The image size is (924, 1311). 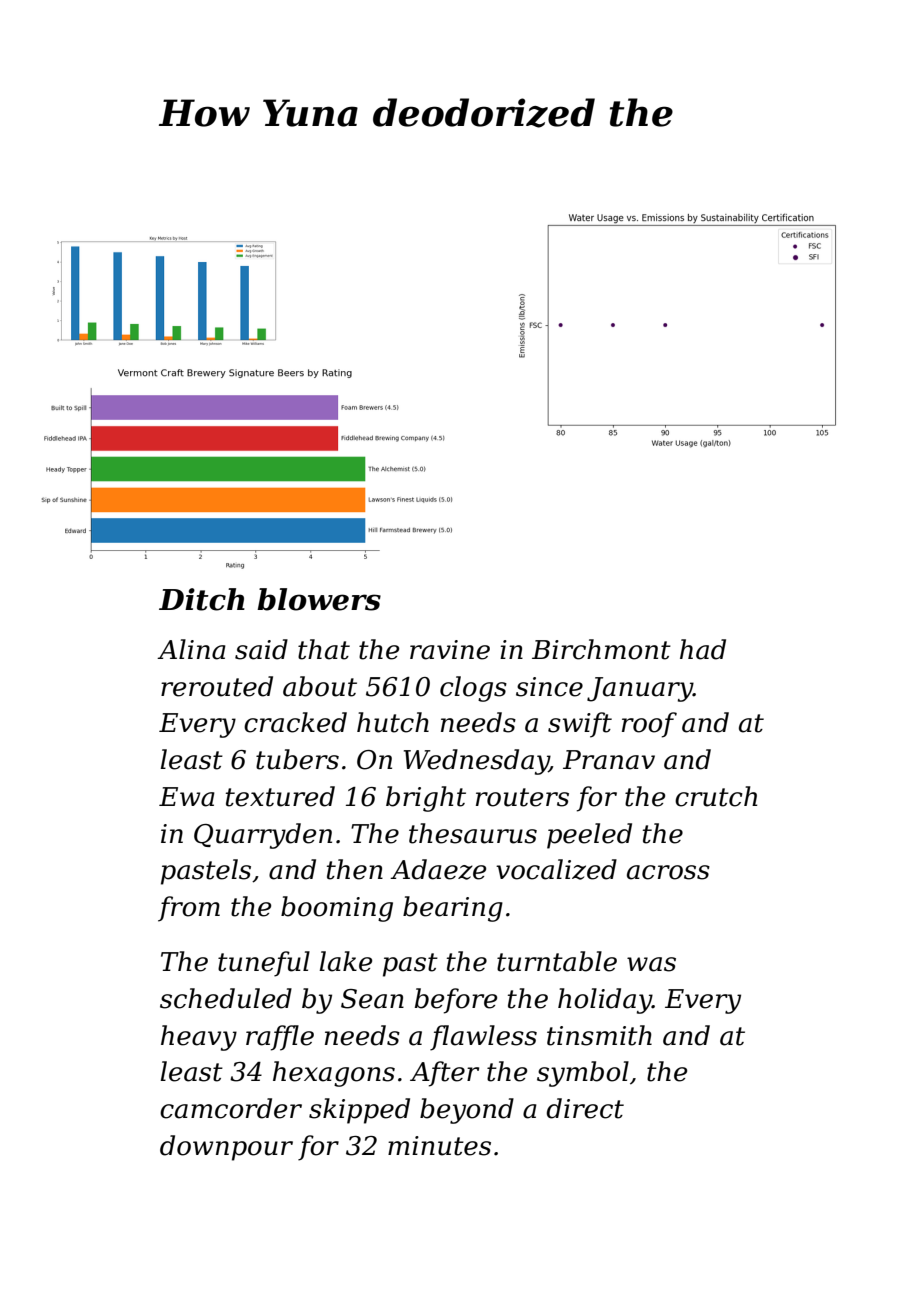 What do you see at coordinates (601, 649) in the image?
I see `Birchmont` at bounding box center [601, 649].
